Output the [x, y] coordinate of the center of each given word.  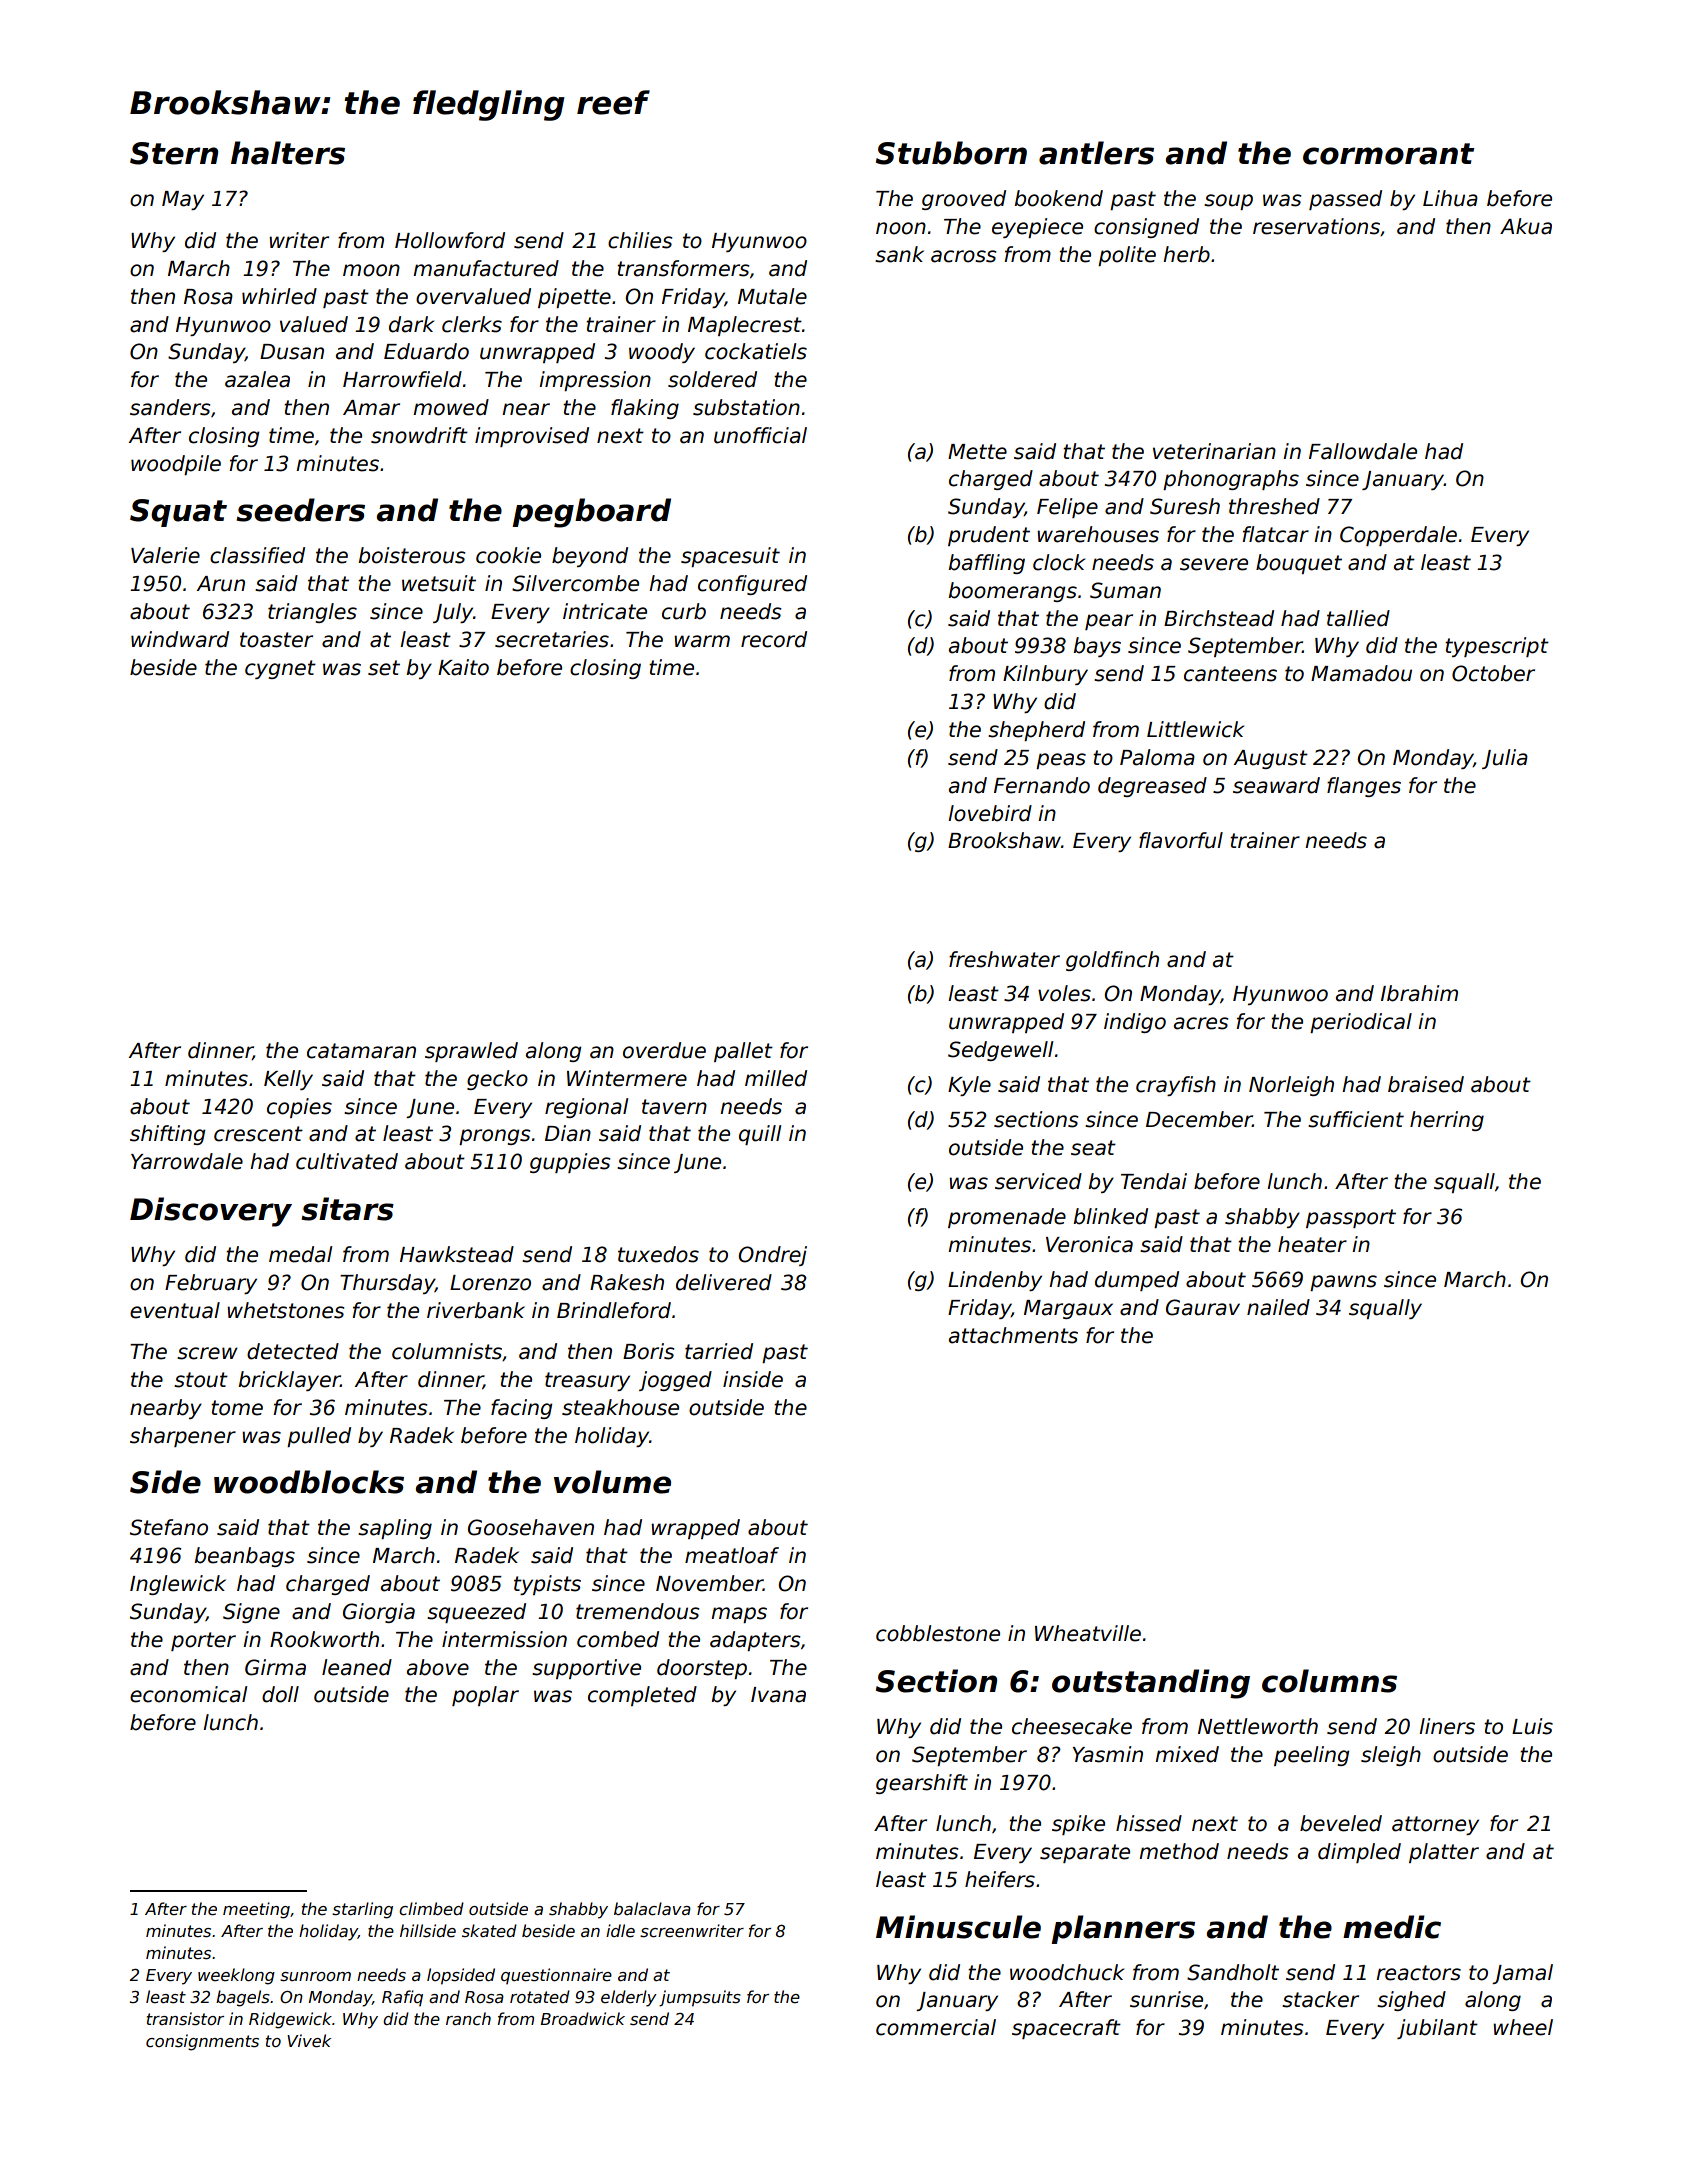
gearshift [922, 1784]
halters [288, 153]
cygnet [280, 669]
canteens [1230, 674]
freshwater [1004, 959]
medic [1392, 1927]
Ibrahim [1419, 993]
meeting [256, 1910]
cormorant [1388, 154]
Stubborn [951, 153]
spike [1078, 1825]
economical [188, 1694]
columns [1329, 1681]
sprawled [471, 1052]
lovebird [990, 813]
